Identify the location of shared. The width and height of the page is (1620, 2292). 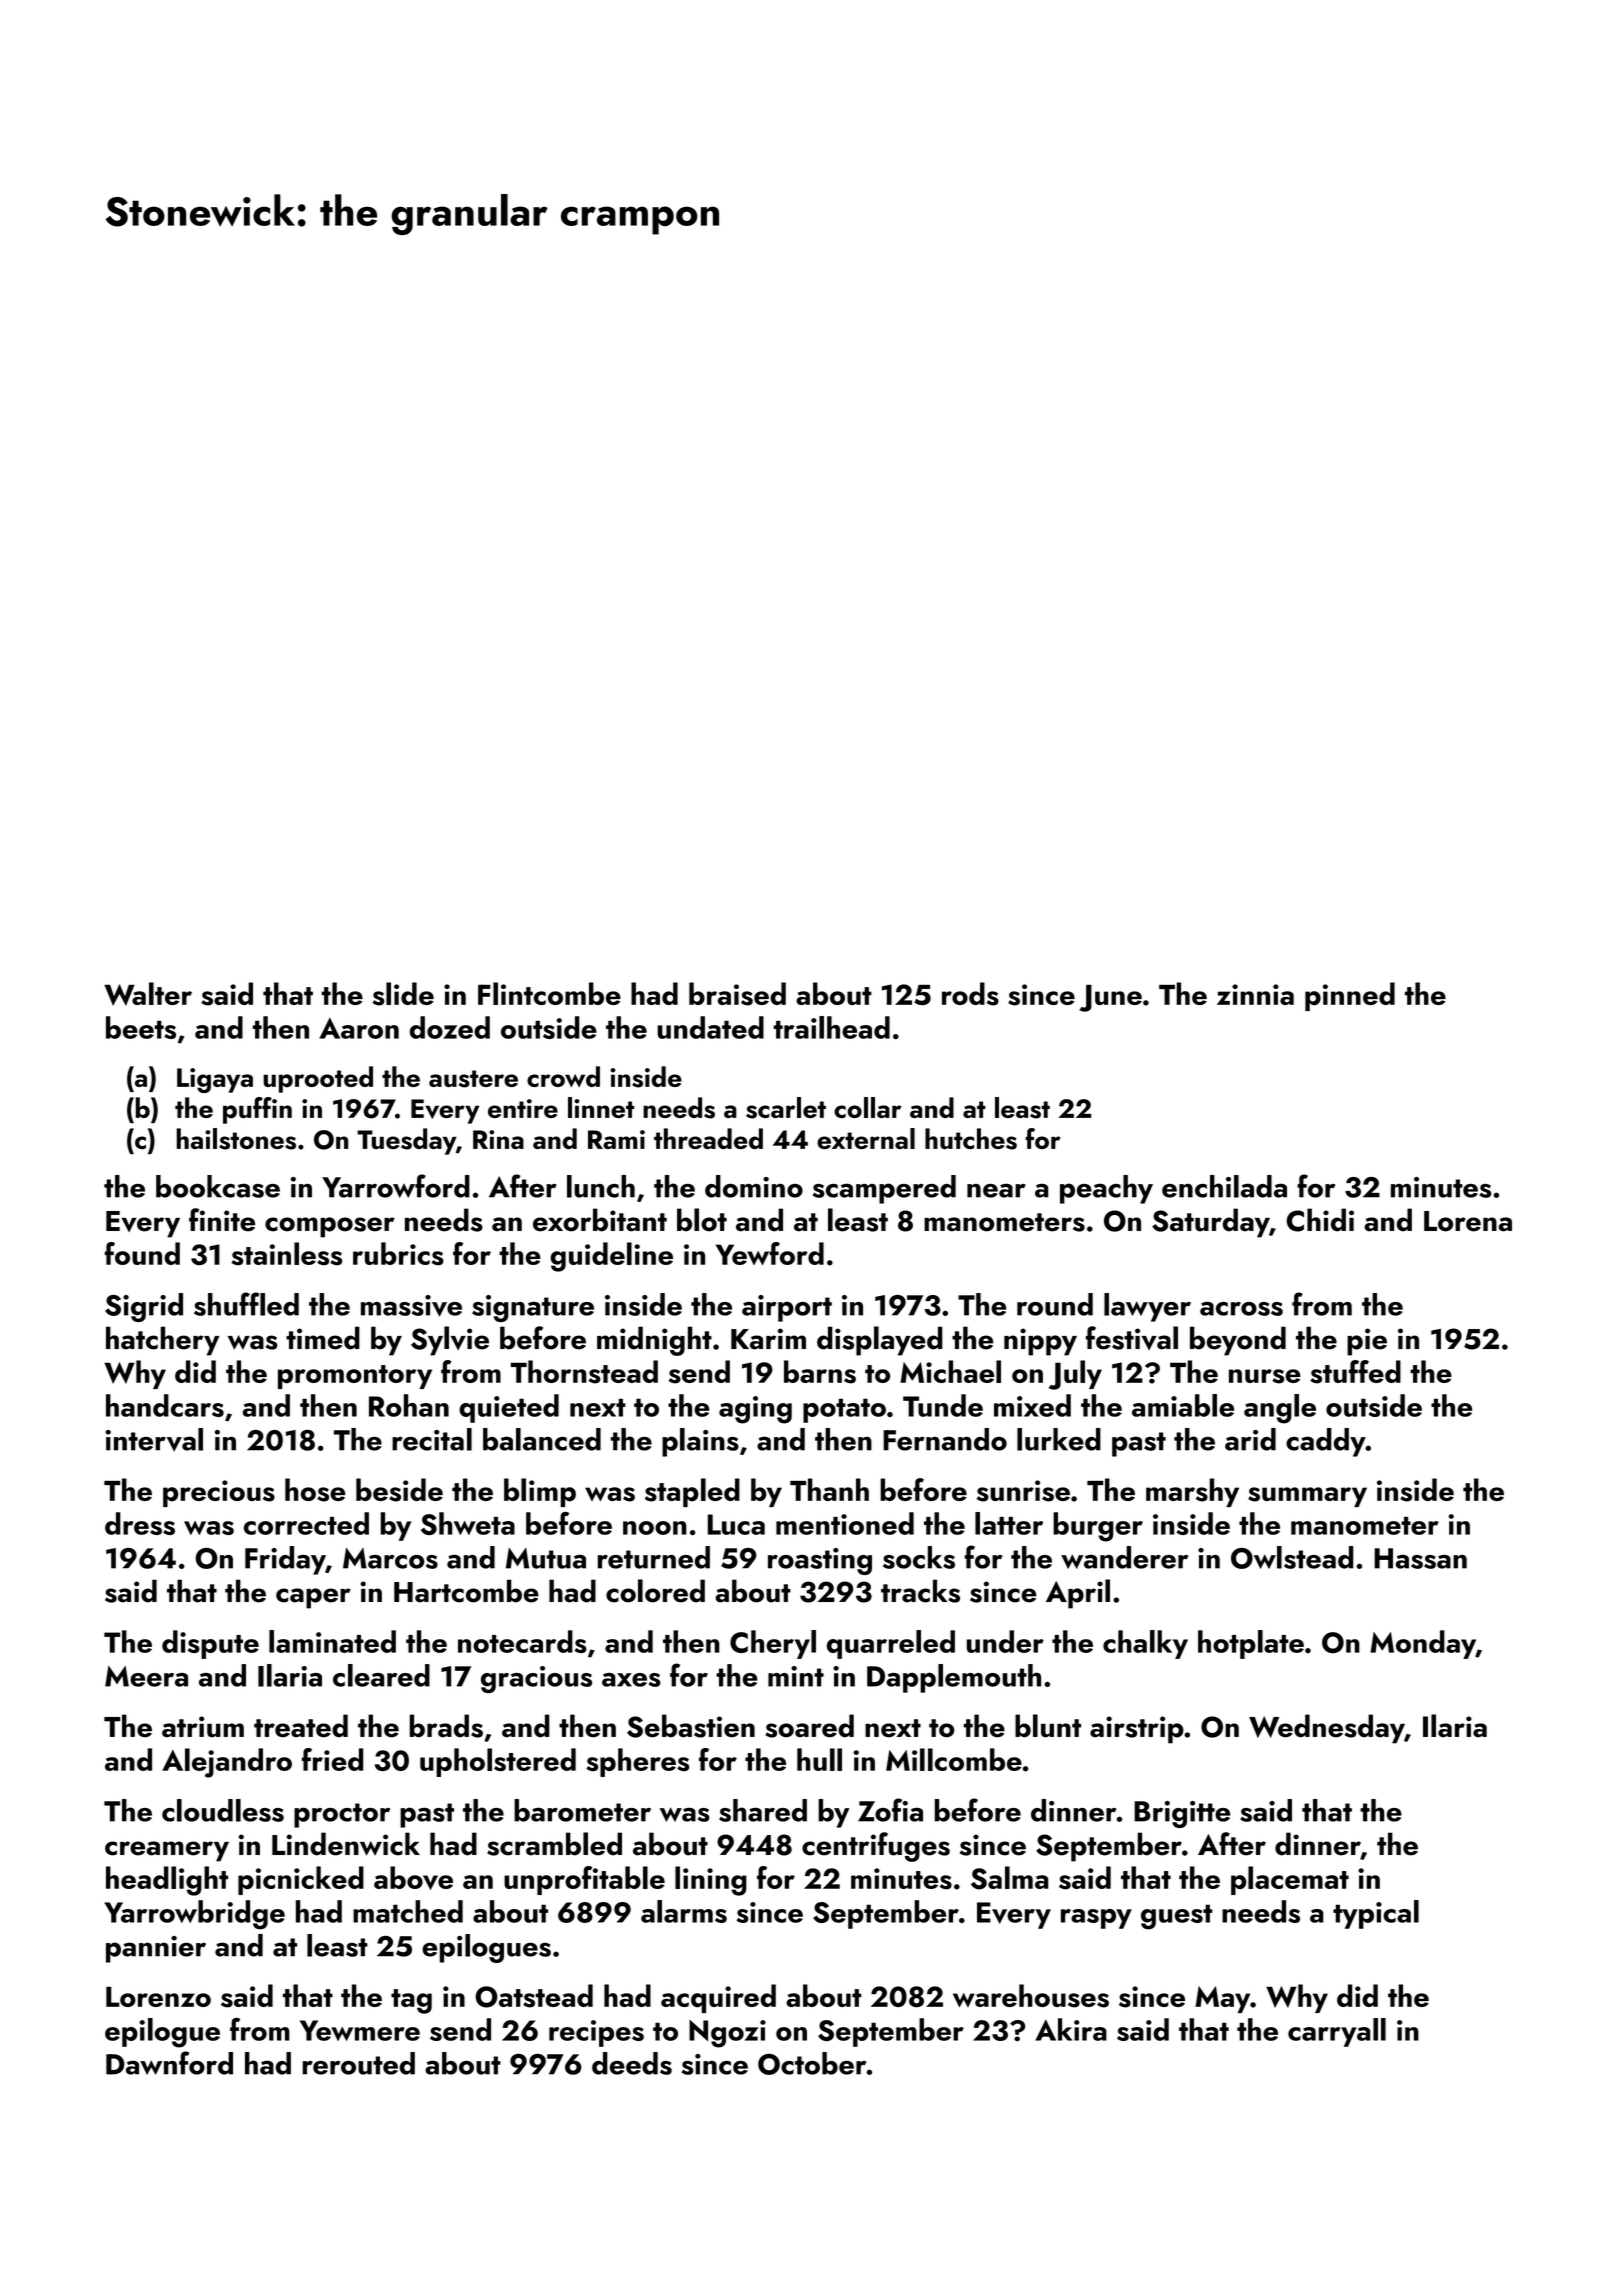
(763, 1810).
